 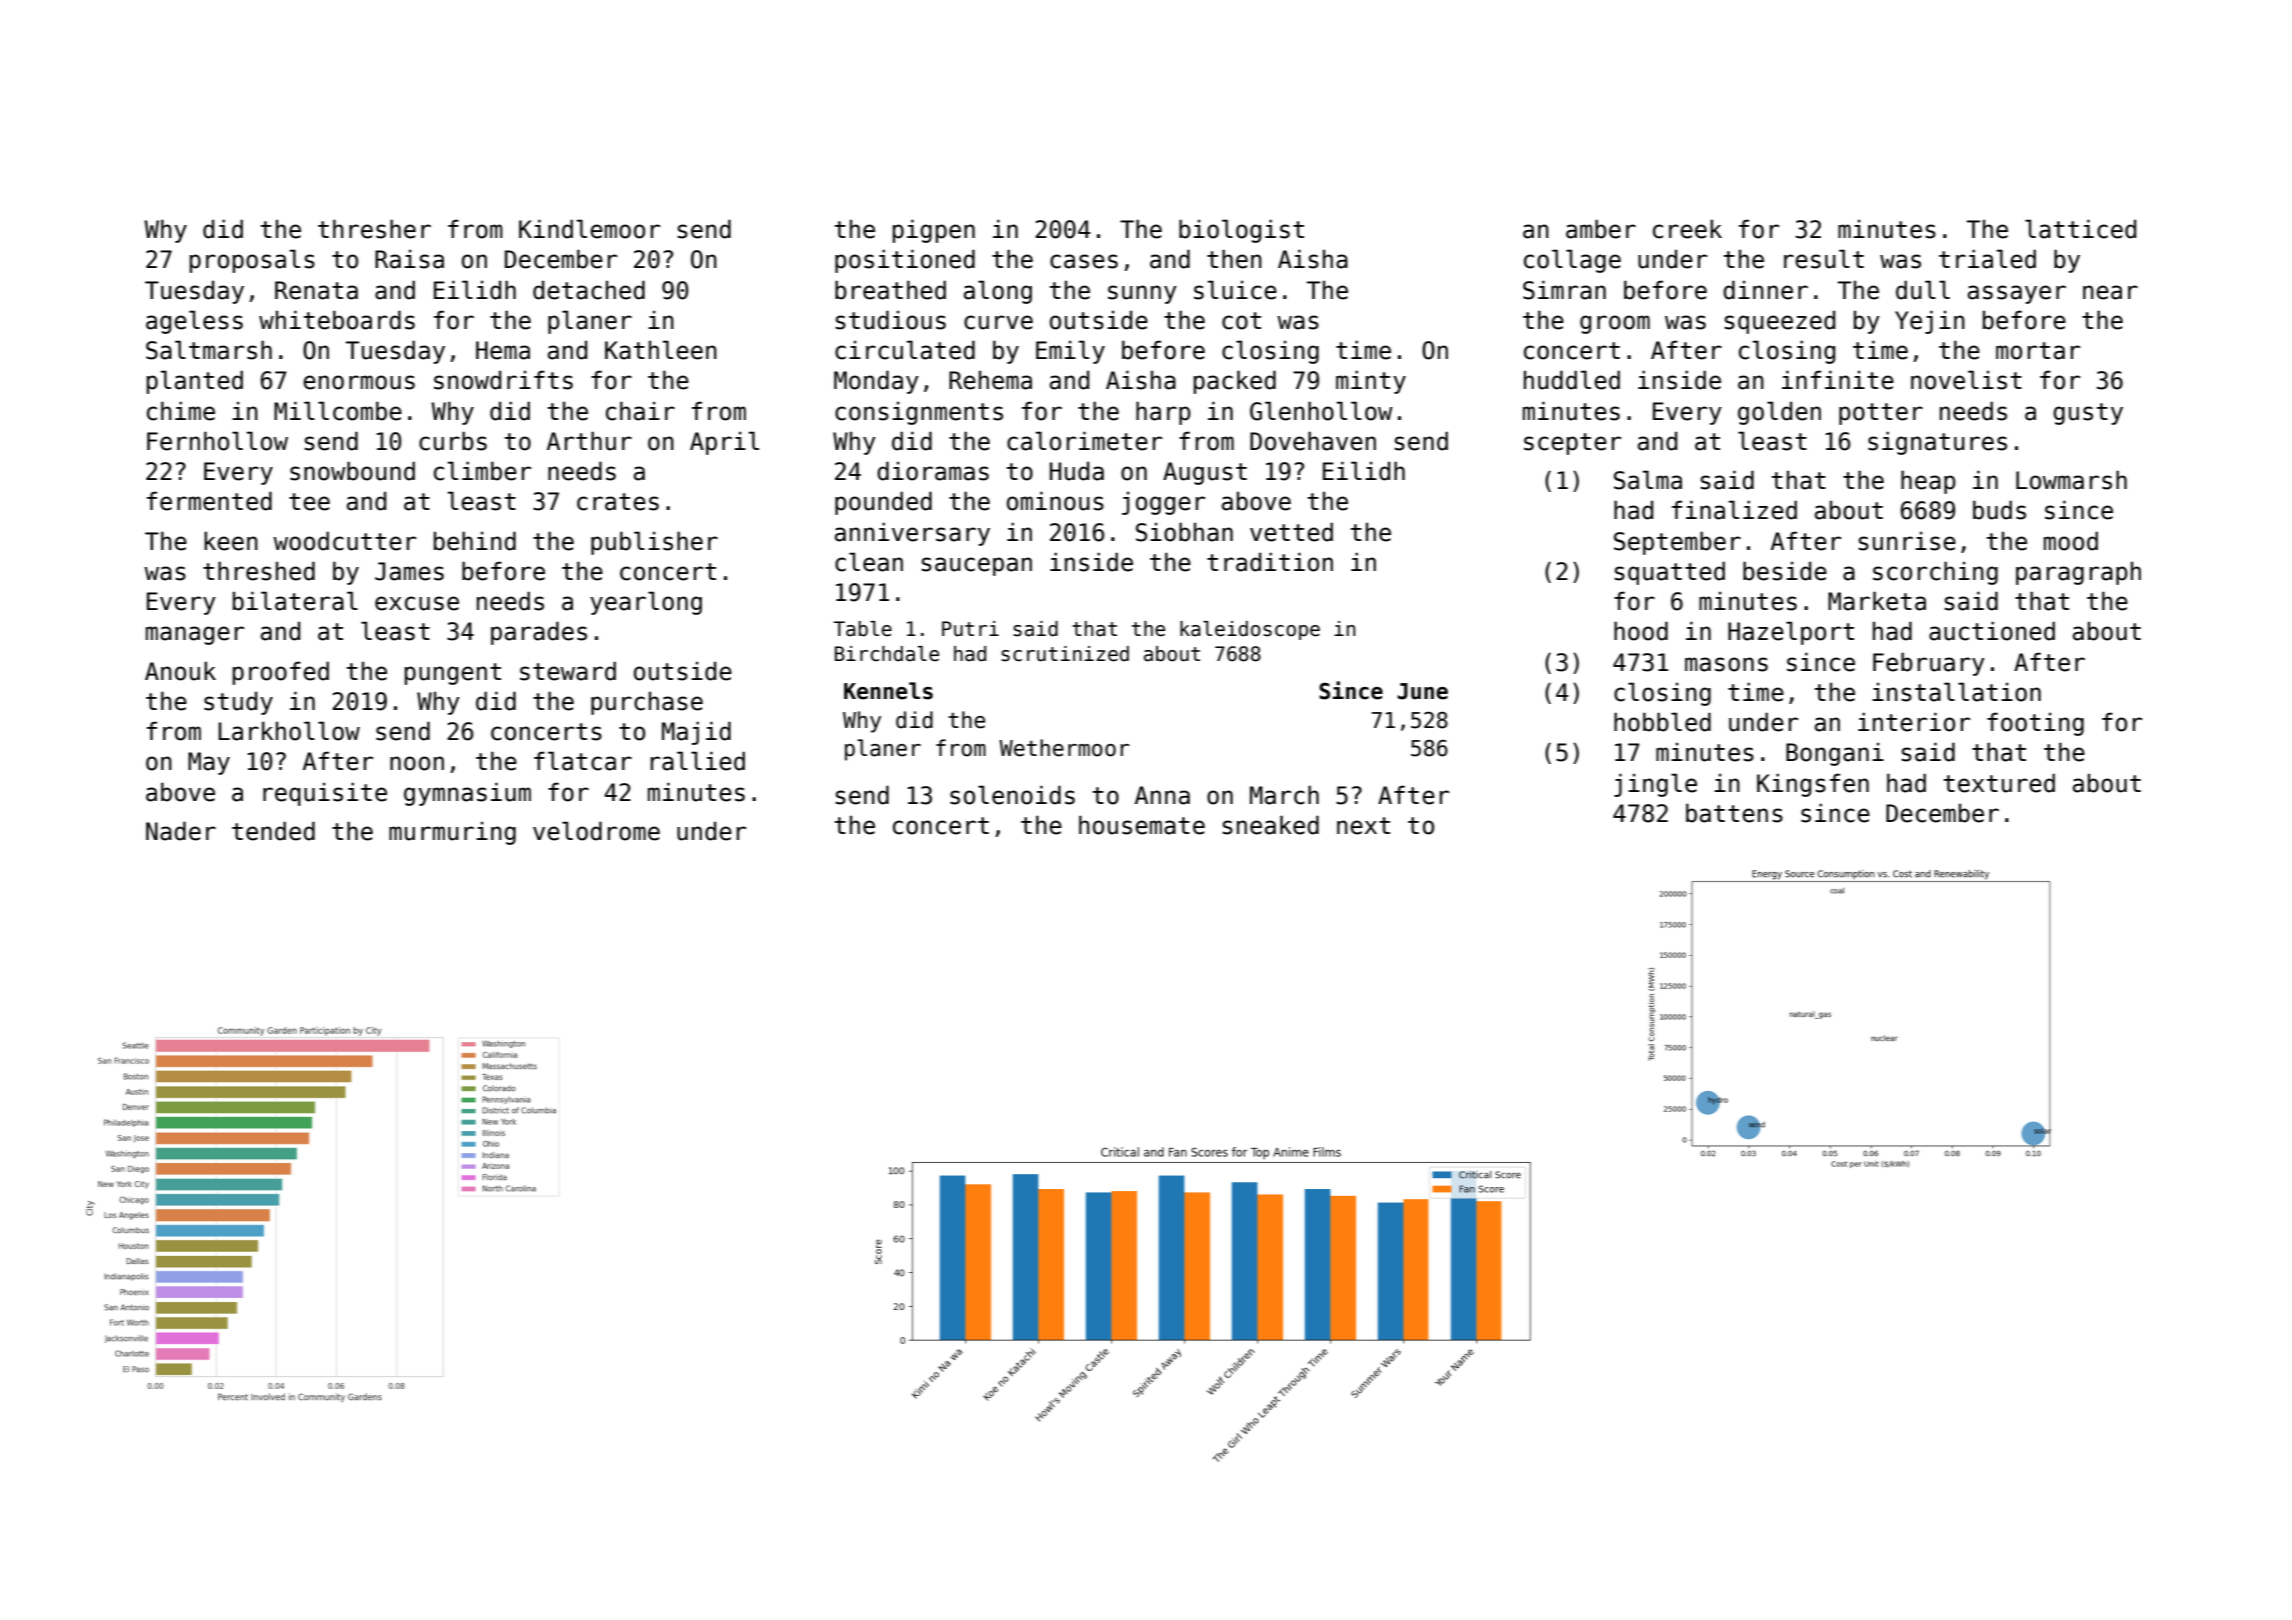 What do you see at coordinates (1241, 231) in the screenshot?
I see `biologist` at bounding box center [1241, 231].
